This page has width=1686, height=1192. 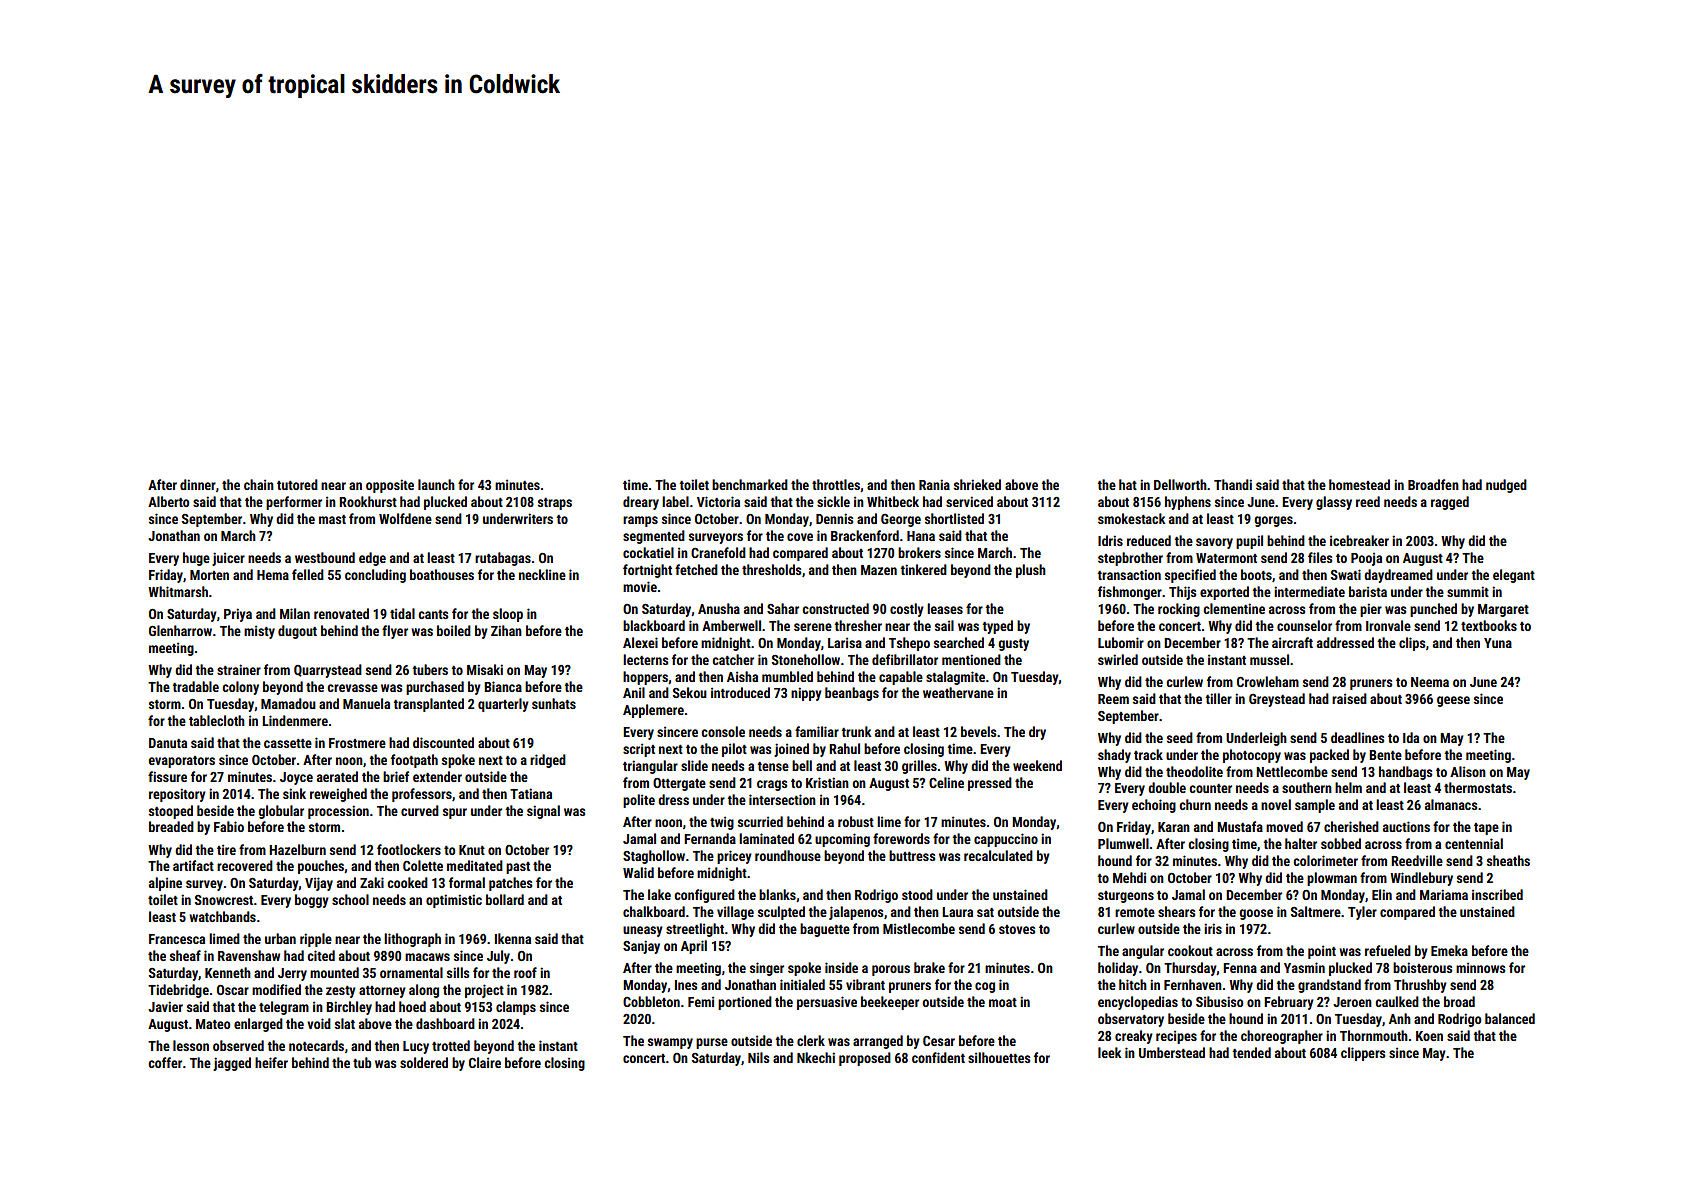 What do you see at coordinates (641, 947) in the page?
I see `Sanjay` at bounding box center [641, 947].
